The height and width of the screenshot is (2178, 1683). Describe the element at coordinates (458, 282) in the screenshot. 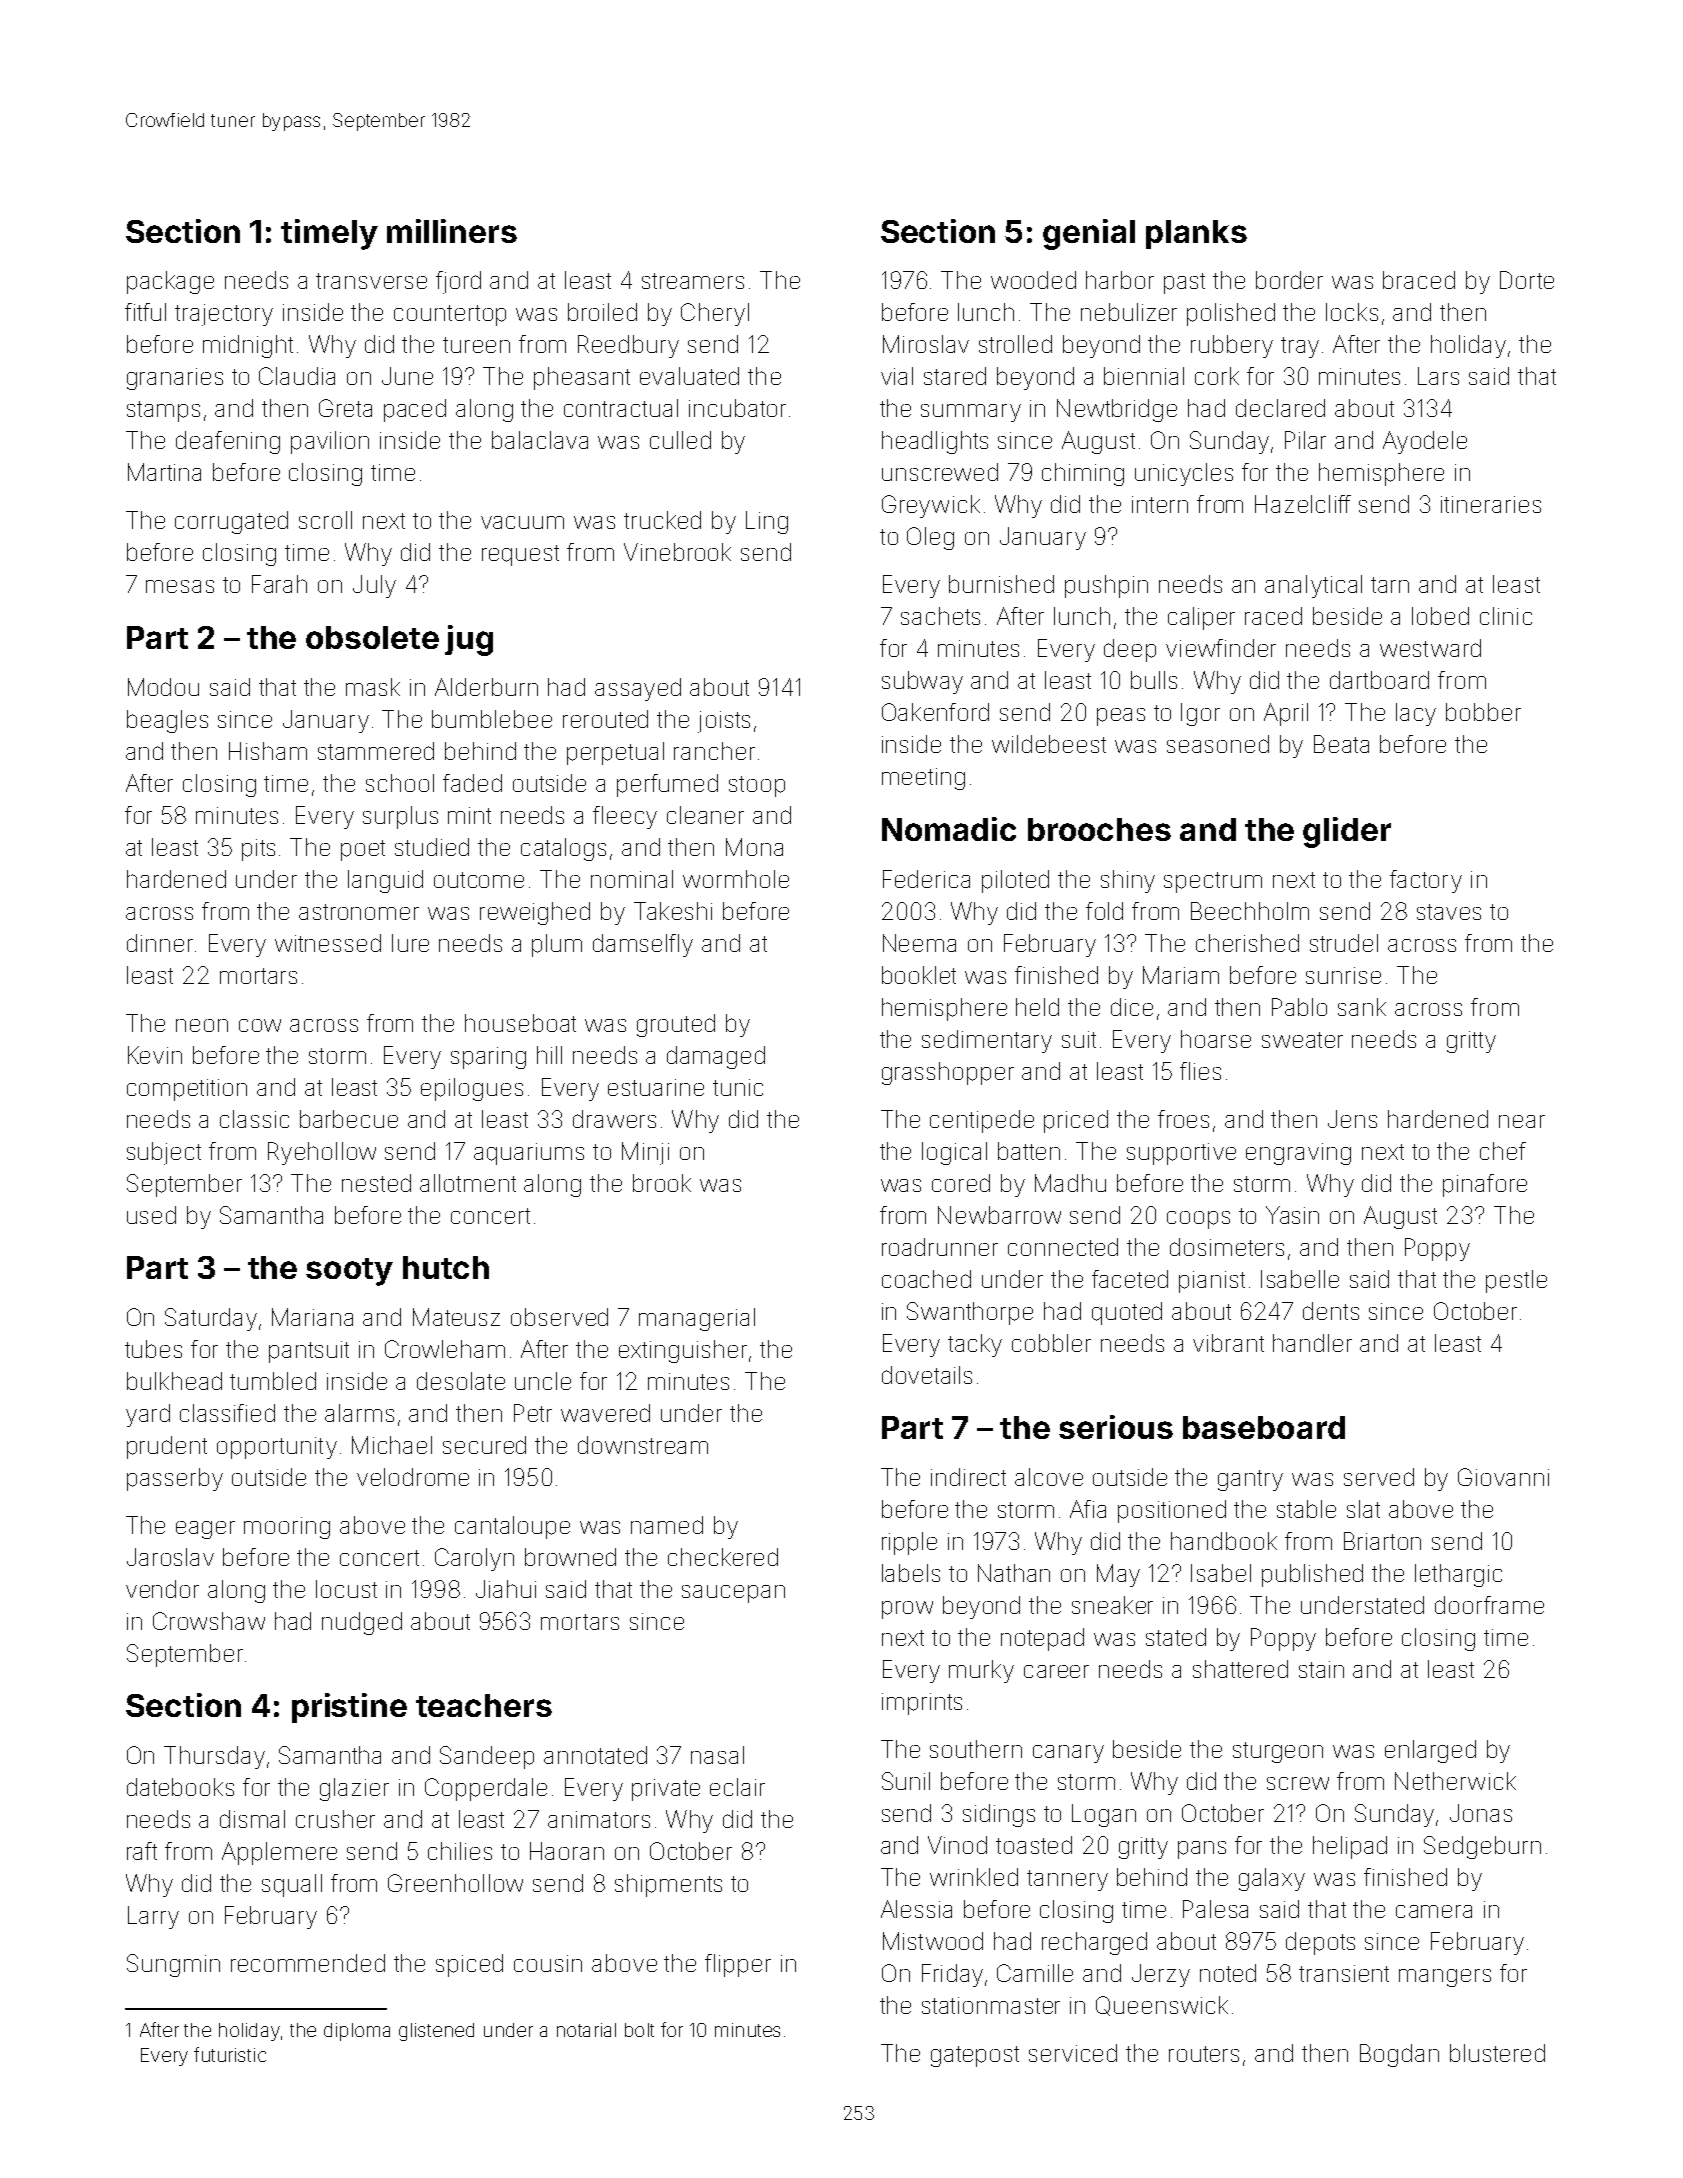

I see `fjord` at that location.
